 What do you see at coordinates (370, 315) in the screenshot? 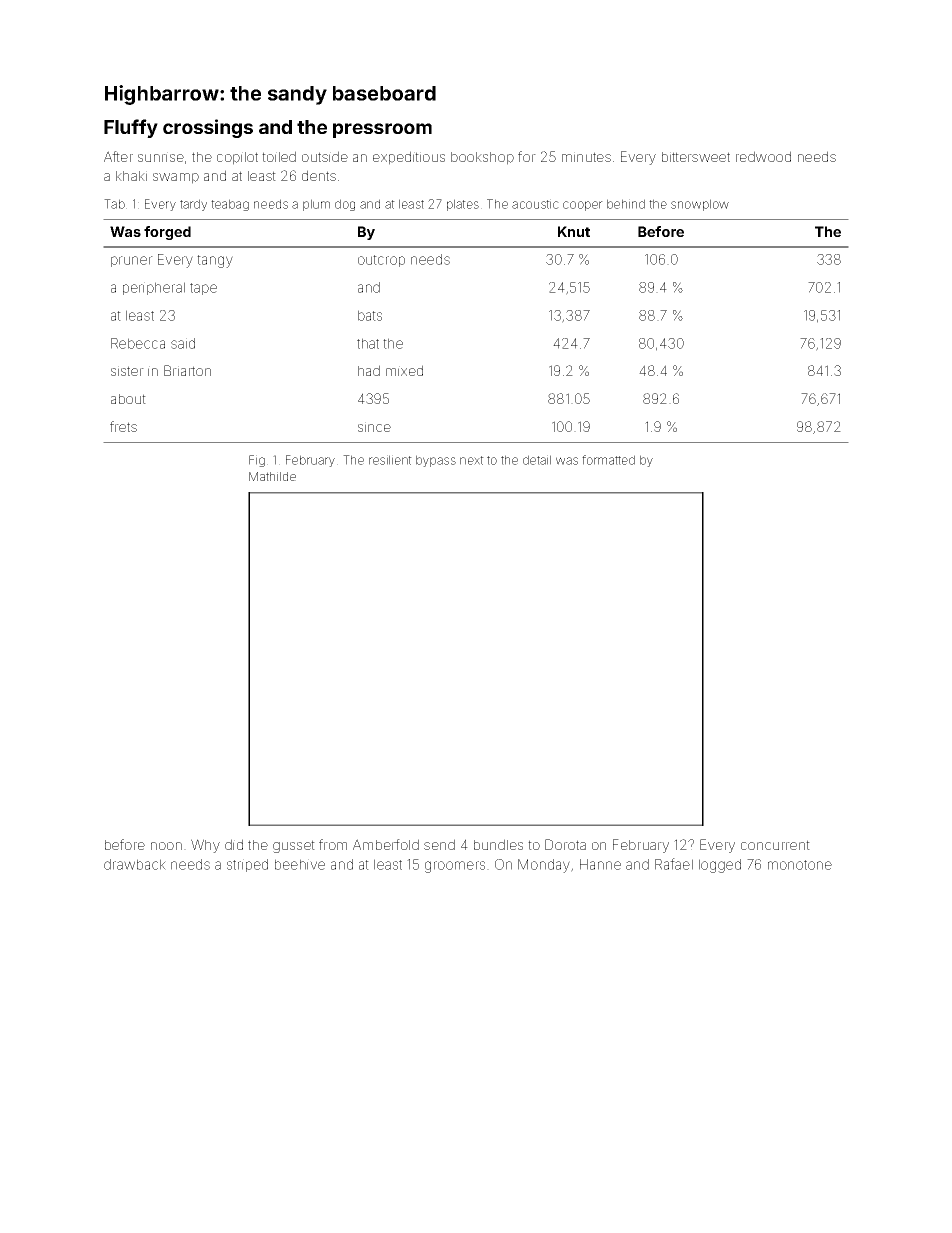
I see `bats` at bounding box center [370, 315].
